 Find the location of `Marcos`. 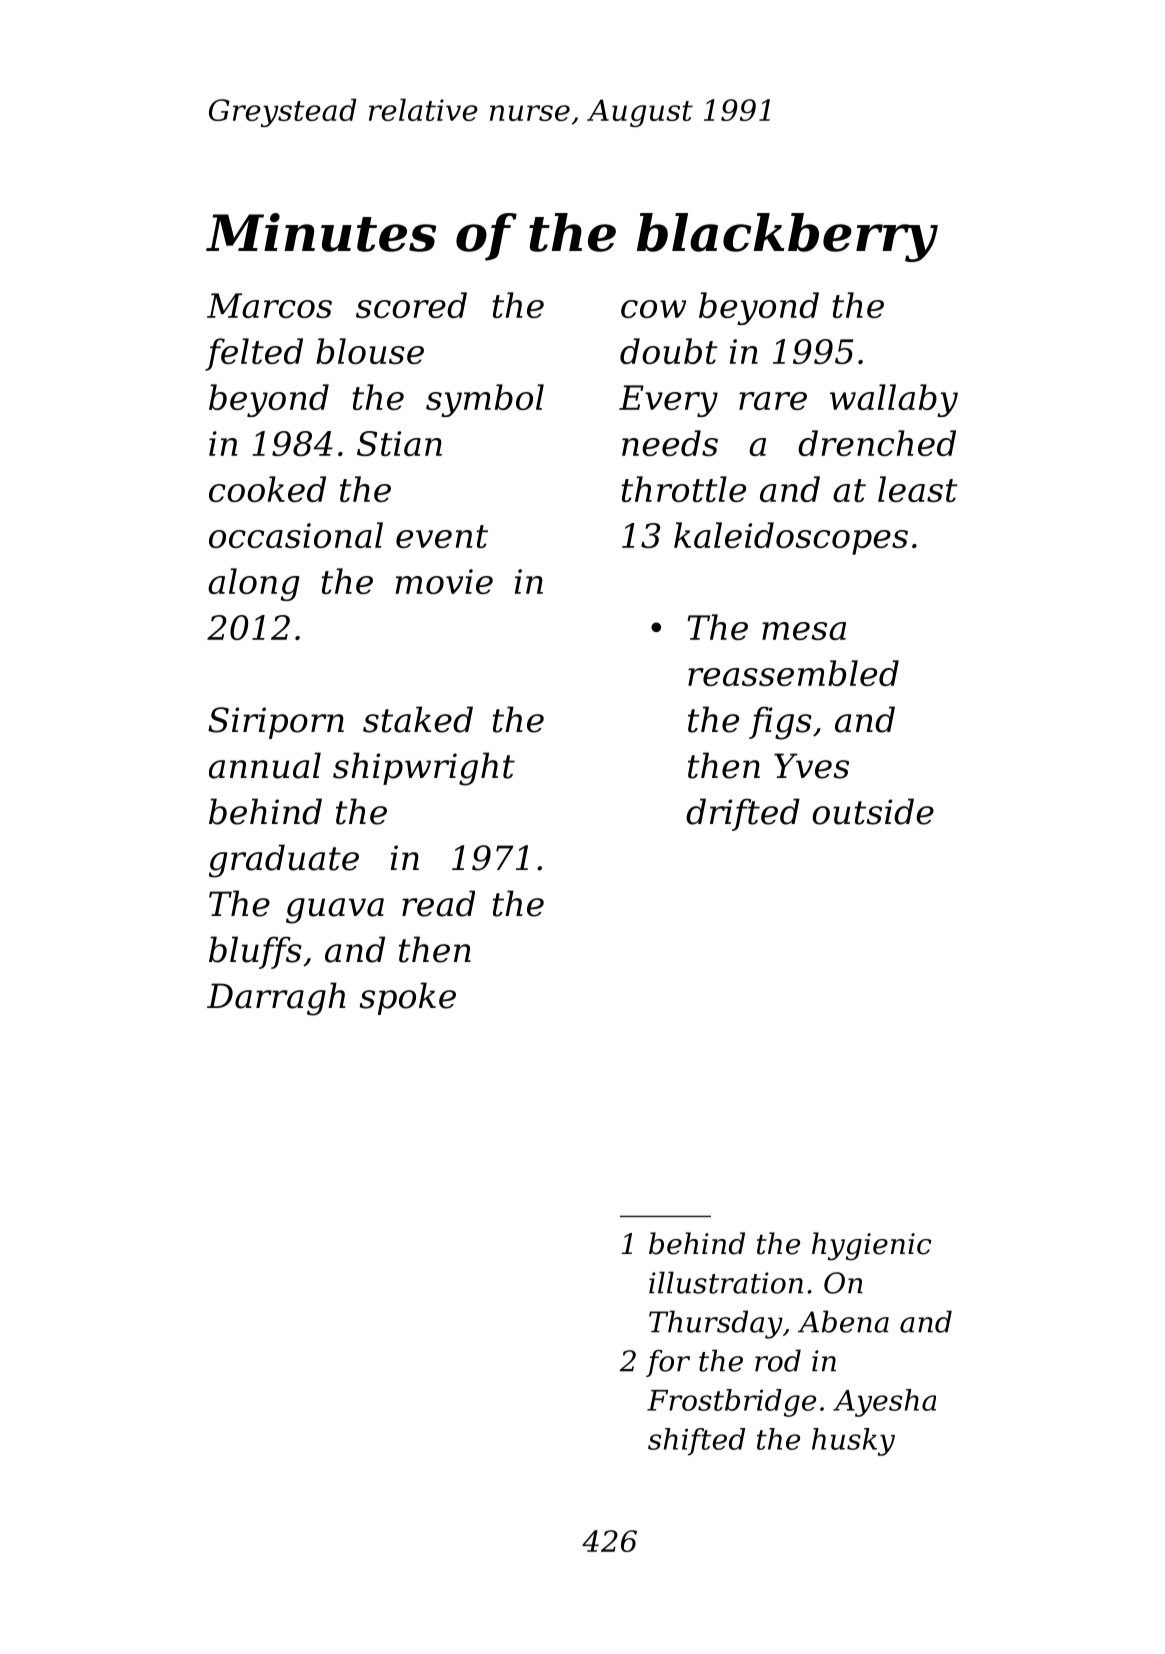

Marcos is located at coordinates (269, 305).
